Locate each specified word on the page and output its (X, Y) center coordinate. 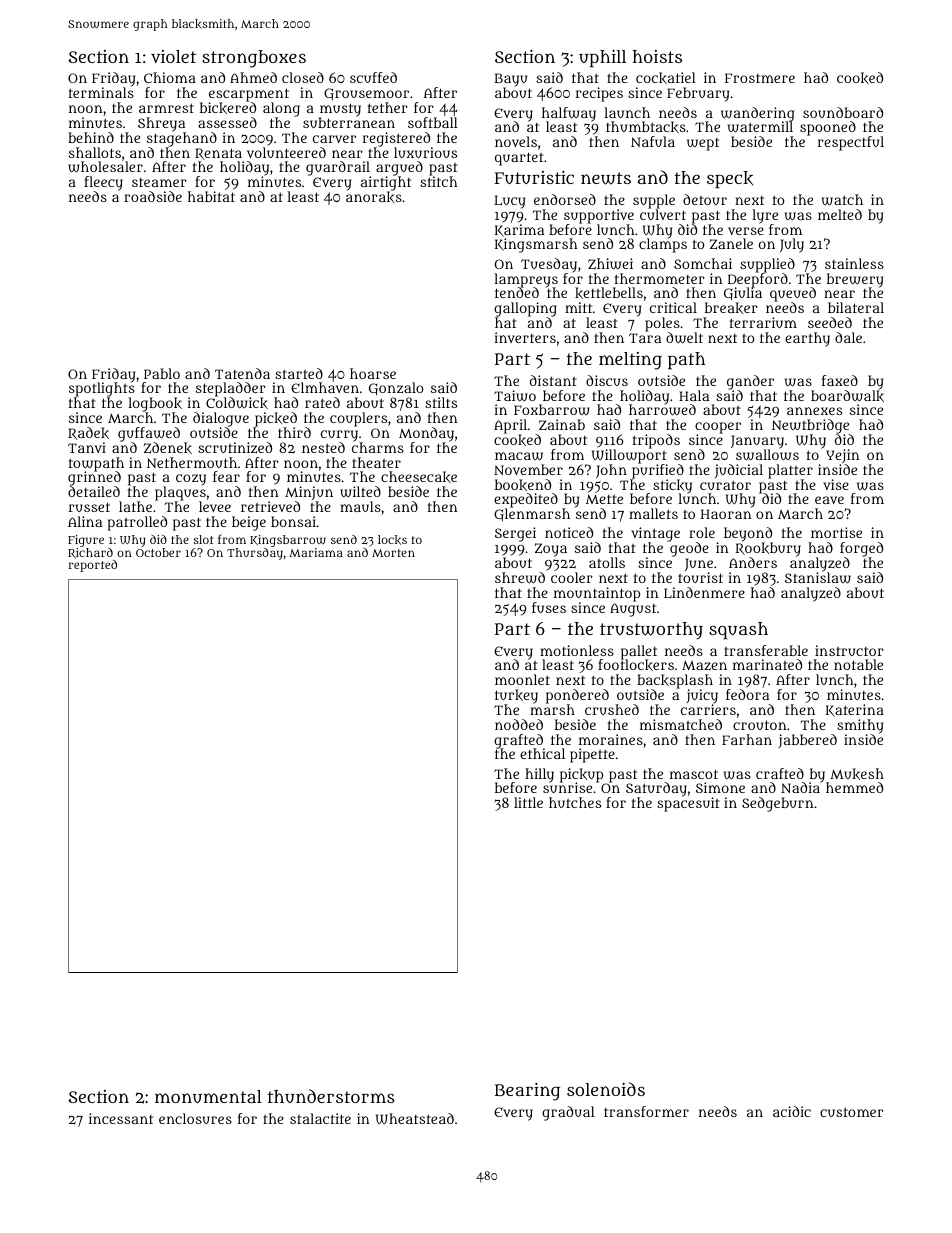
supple (654, 201)
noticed (569, 532)
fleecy (103, 183)
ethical (542, 753)
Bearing (527, 1092)
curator (725, 485)
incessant (121, 1118)
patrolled (137, 523)
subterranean (349, 123)
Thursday (255, 554)
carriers (708, 709)
